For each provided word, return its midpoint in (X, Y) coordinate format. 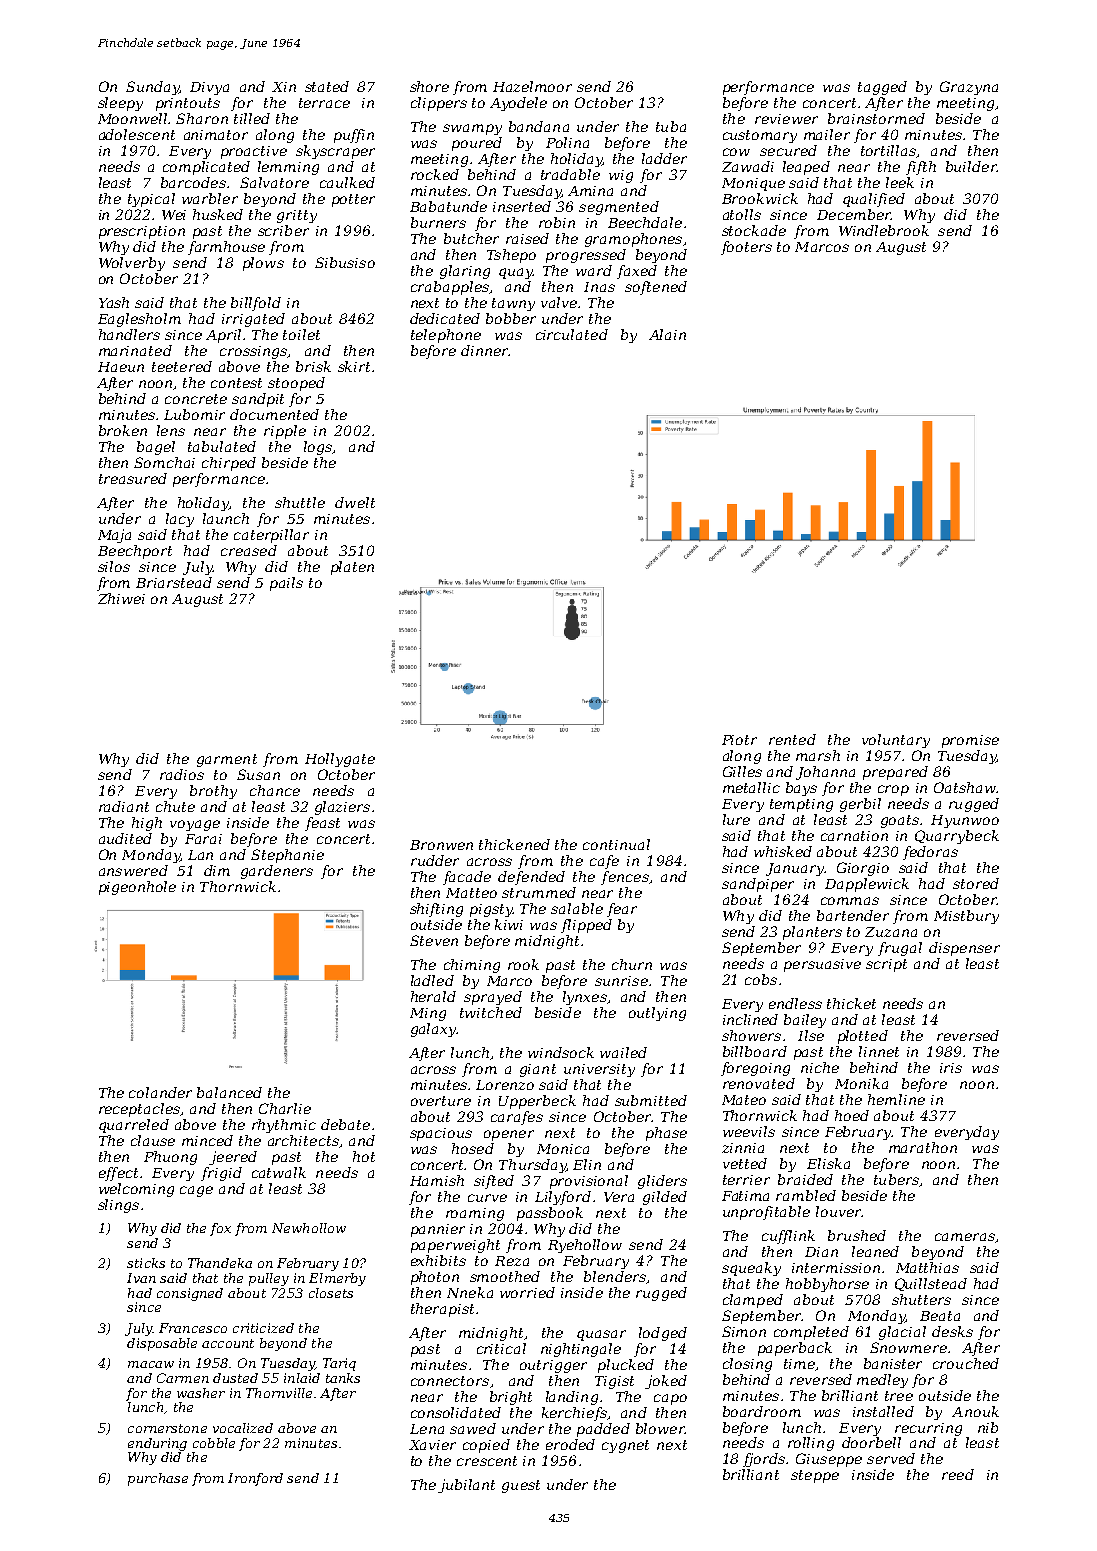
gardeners (277, 872)
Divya (209, 88)
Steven (434, 940)
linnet (879, 1051)
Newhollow (309, 1228)
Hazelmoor (532, 86)
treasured (133, 478)
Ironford (255, 1479)
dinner (485, 350)
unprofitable (766, 1213)
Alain (667, 334)
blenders (615, 1276)
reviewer (786, 119)
